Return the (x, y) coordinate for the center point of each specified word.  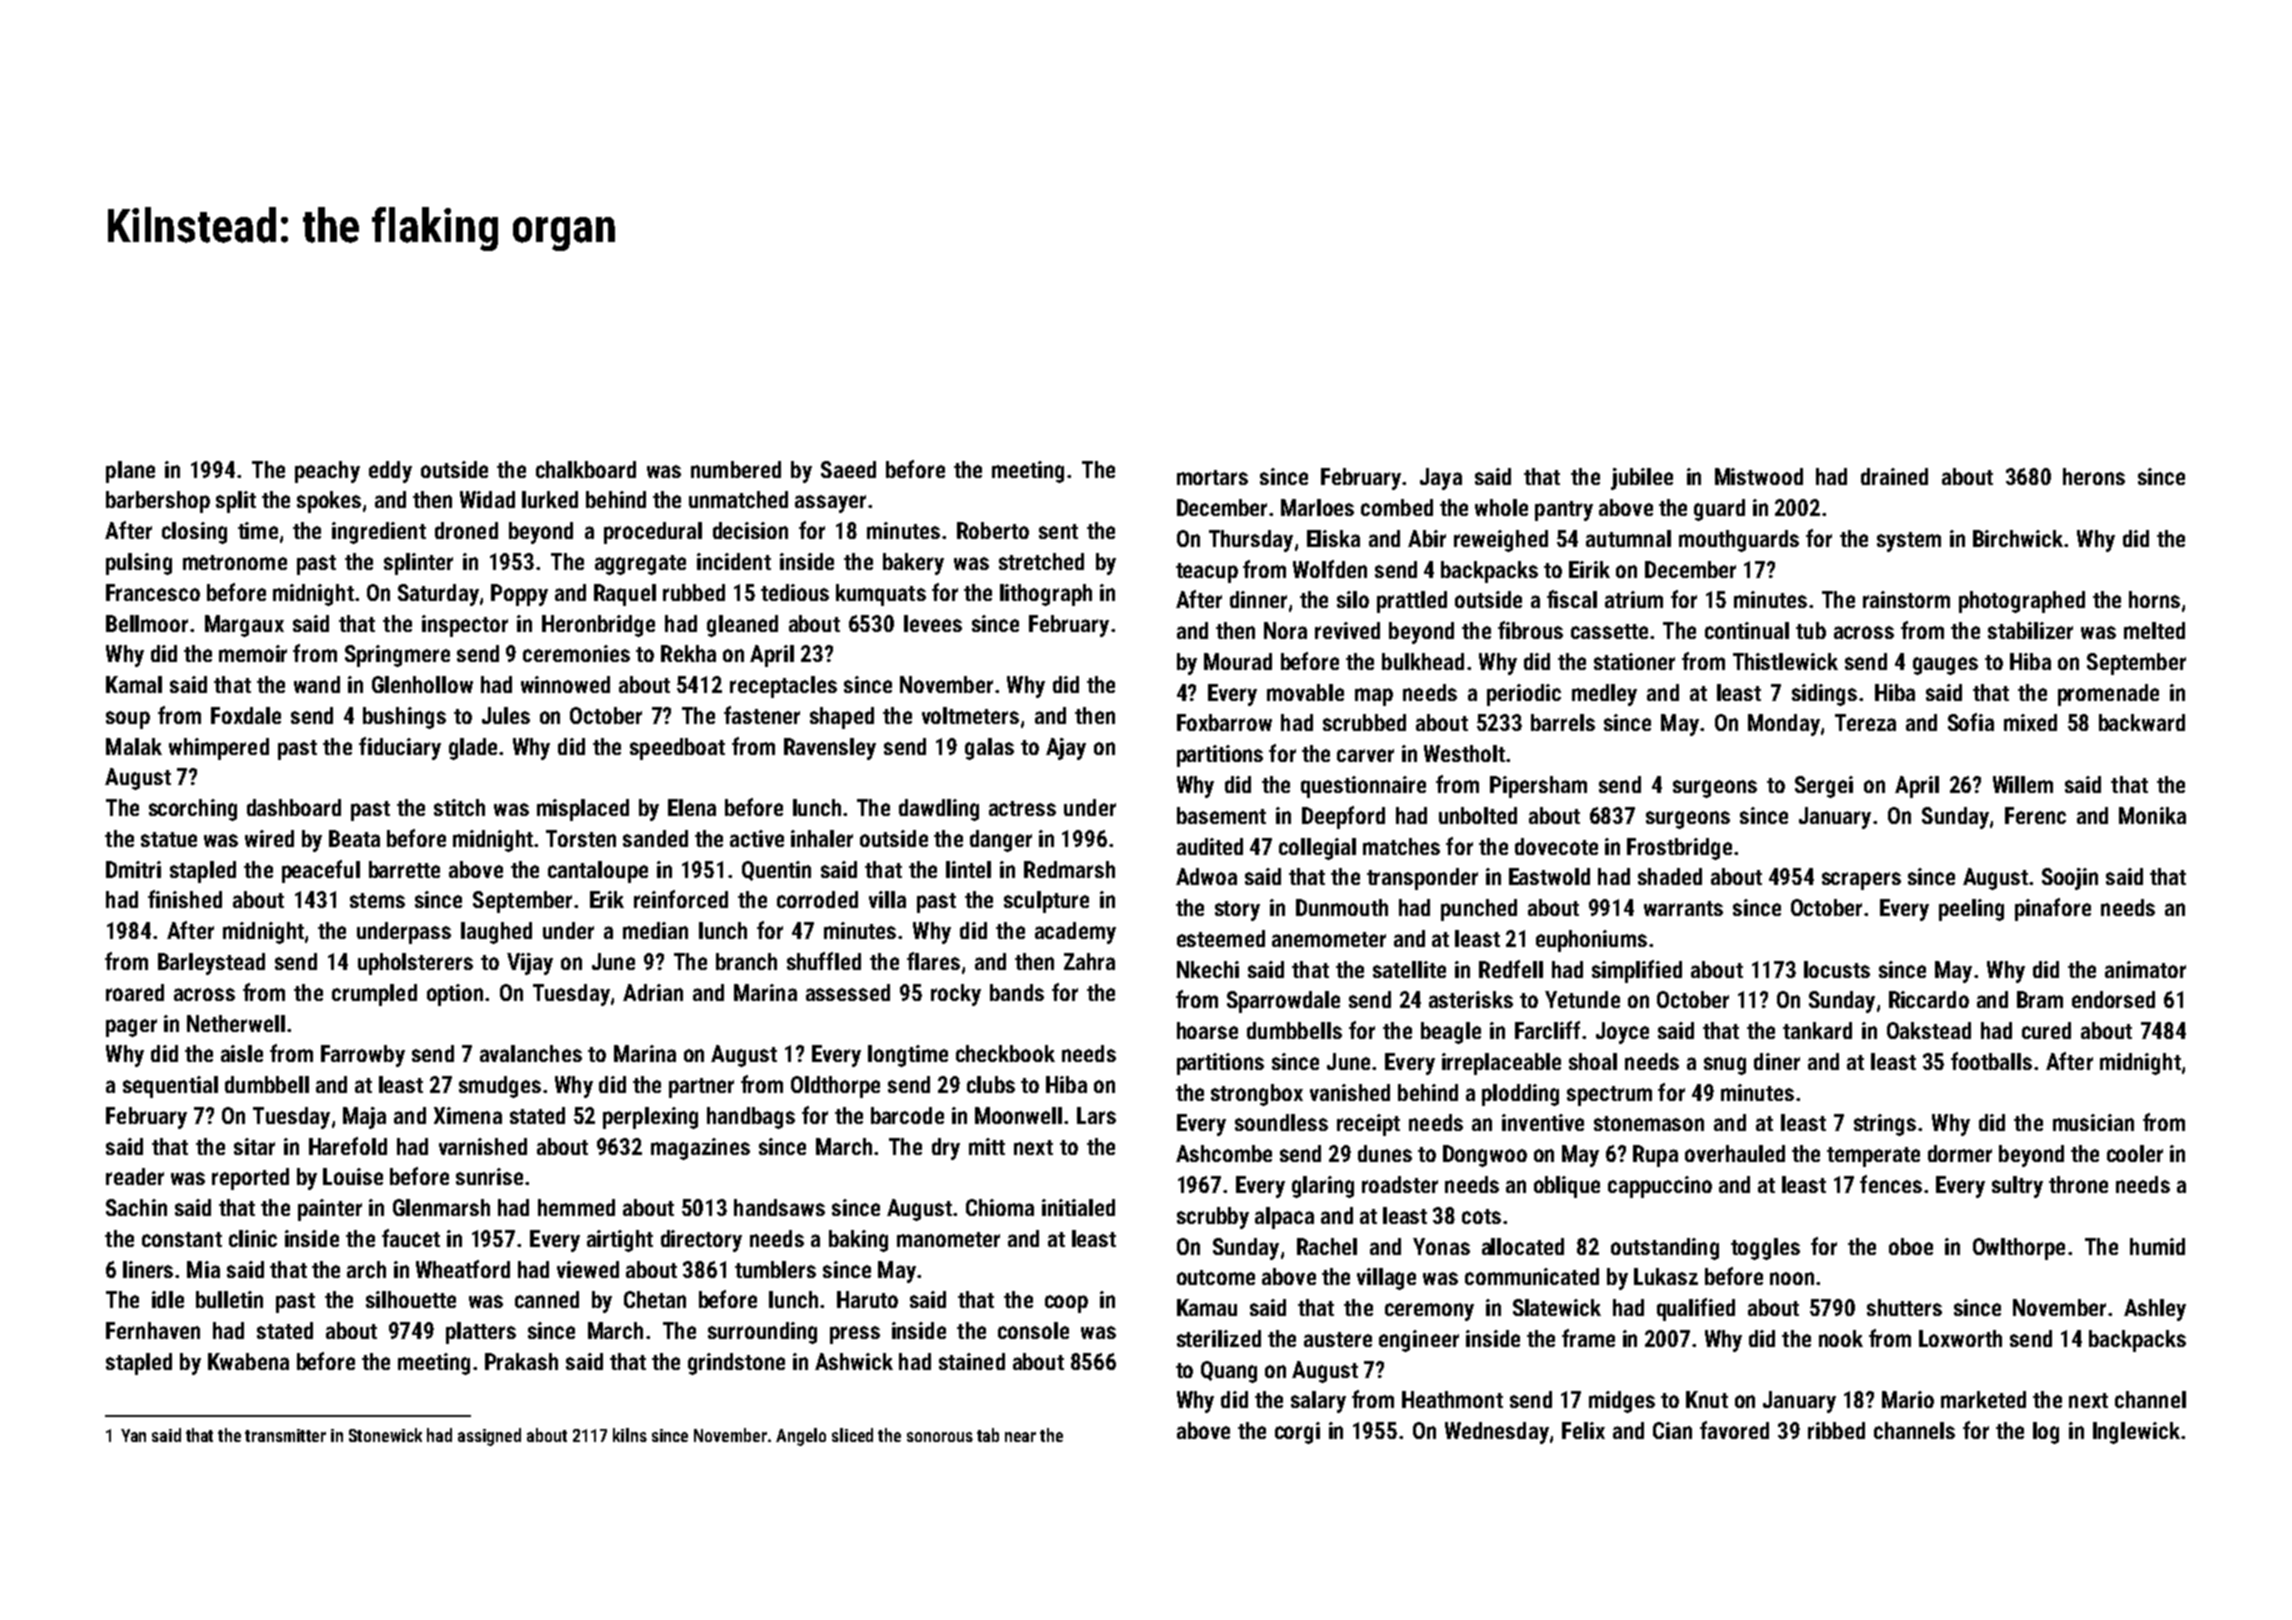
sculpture (1046, 902)
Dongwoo (1485, 1156)
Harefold (348, 1146)
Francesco (153, 592)
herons (2094, 476)
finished (185, 899)
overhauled (1735, 1153)
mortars (1212, 477)
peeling (1971, 910)
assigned (489, 1437)
